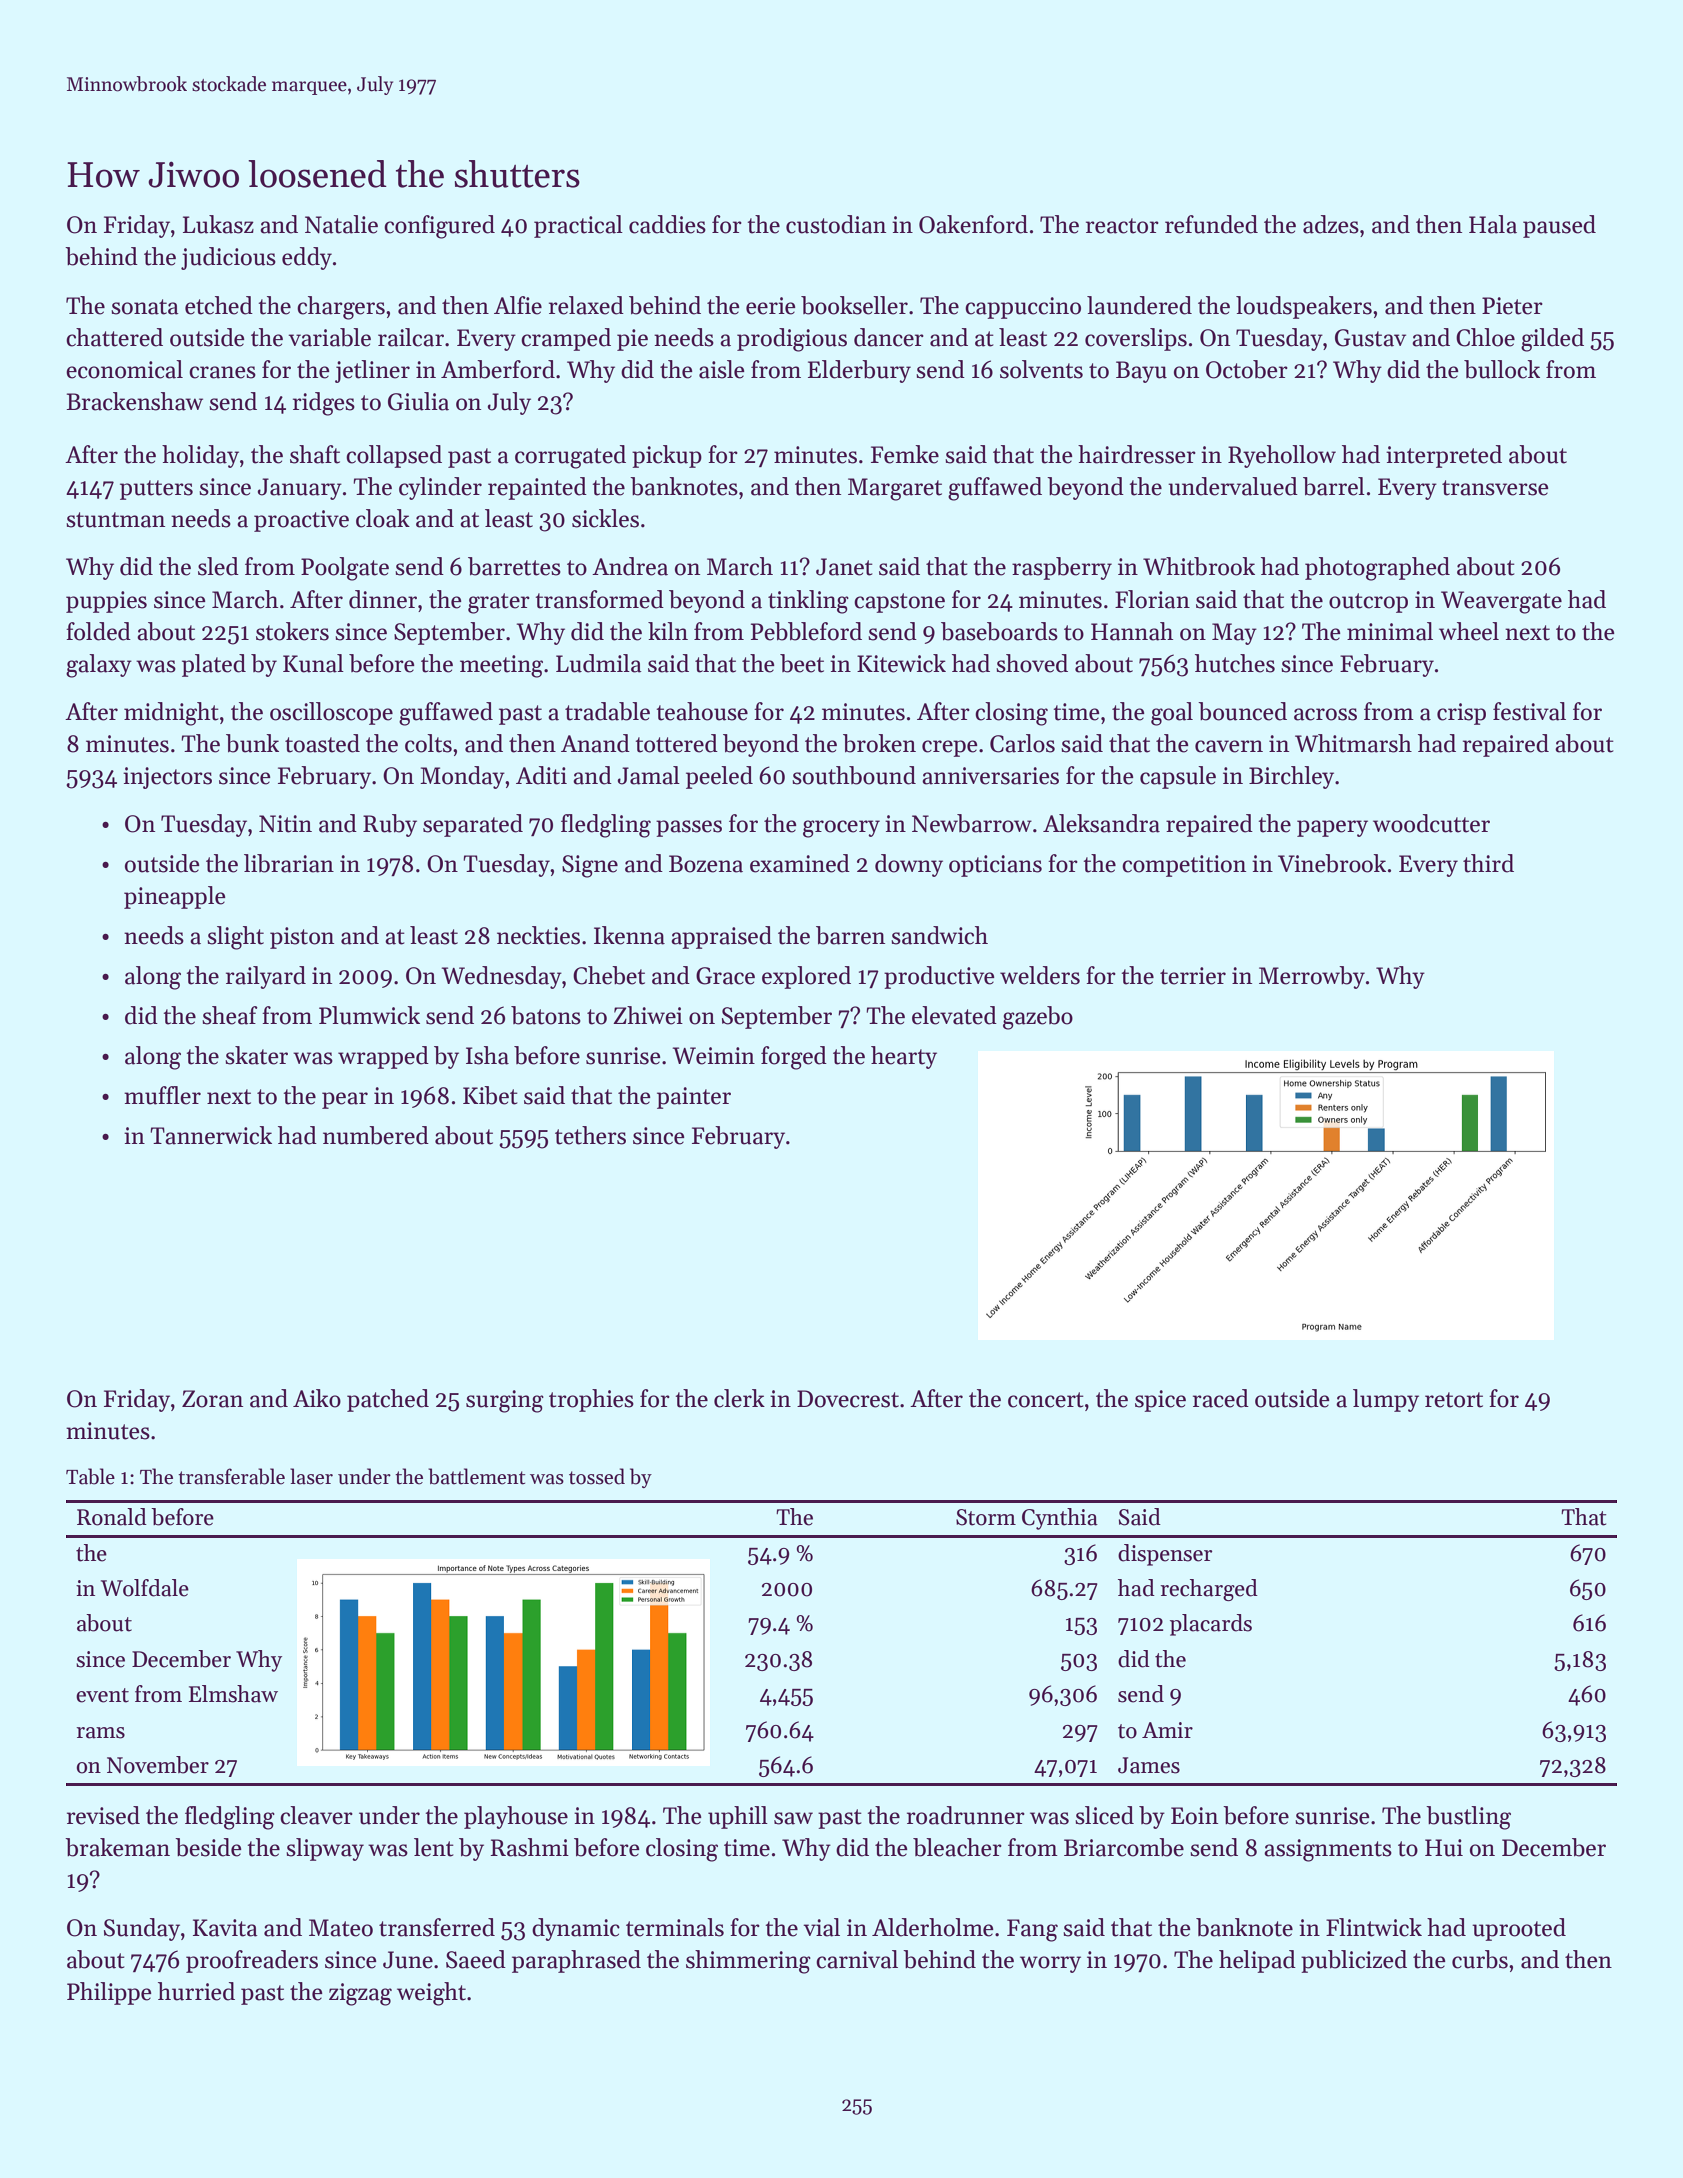 This page has width=1683, height=2178. I want to click on Natalie, so click(341, 224).
